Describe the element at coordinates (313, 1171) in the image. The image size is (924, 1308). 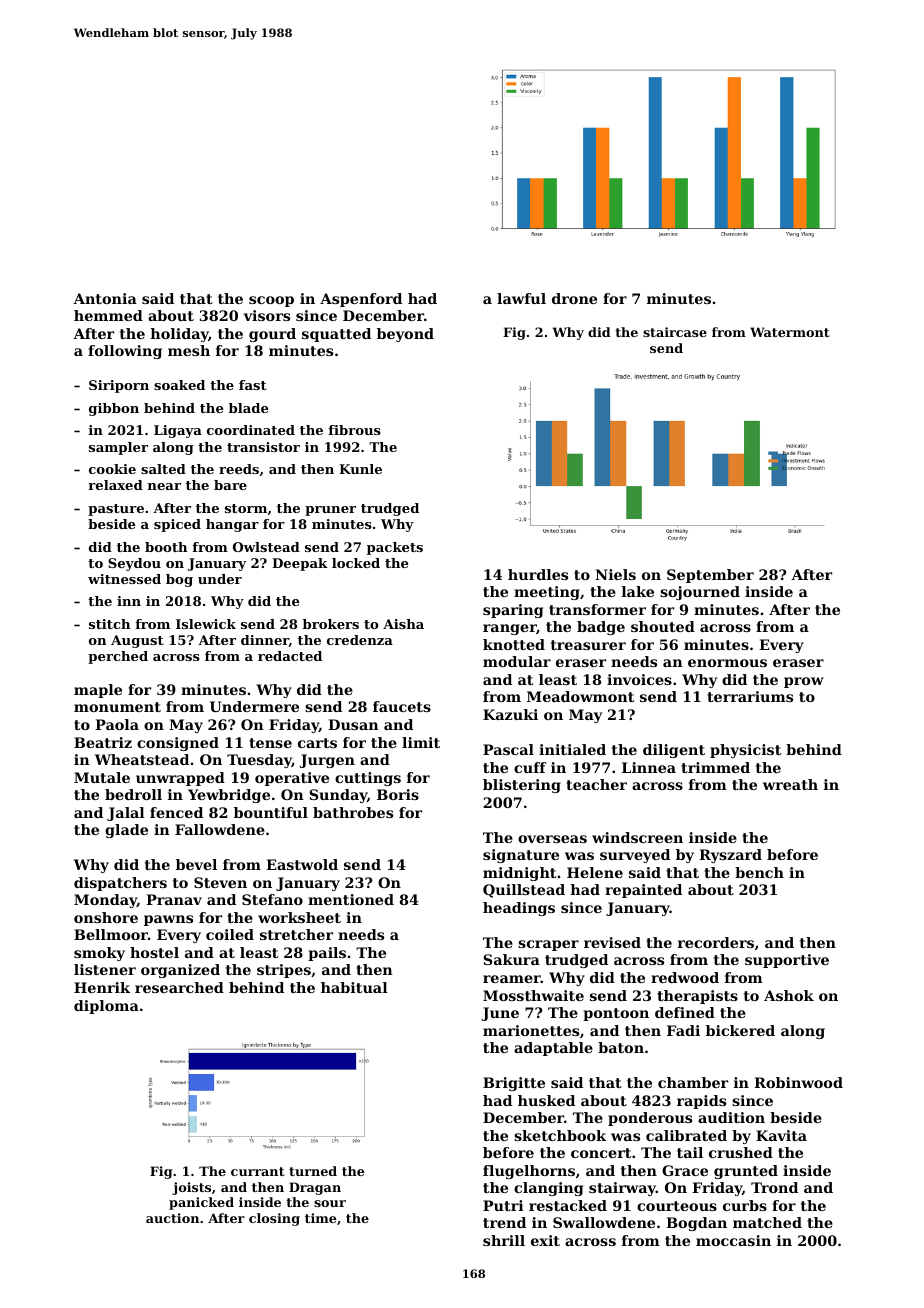
I see `turned` at that location.
